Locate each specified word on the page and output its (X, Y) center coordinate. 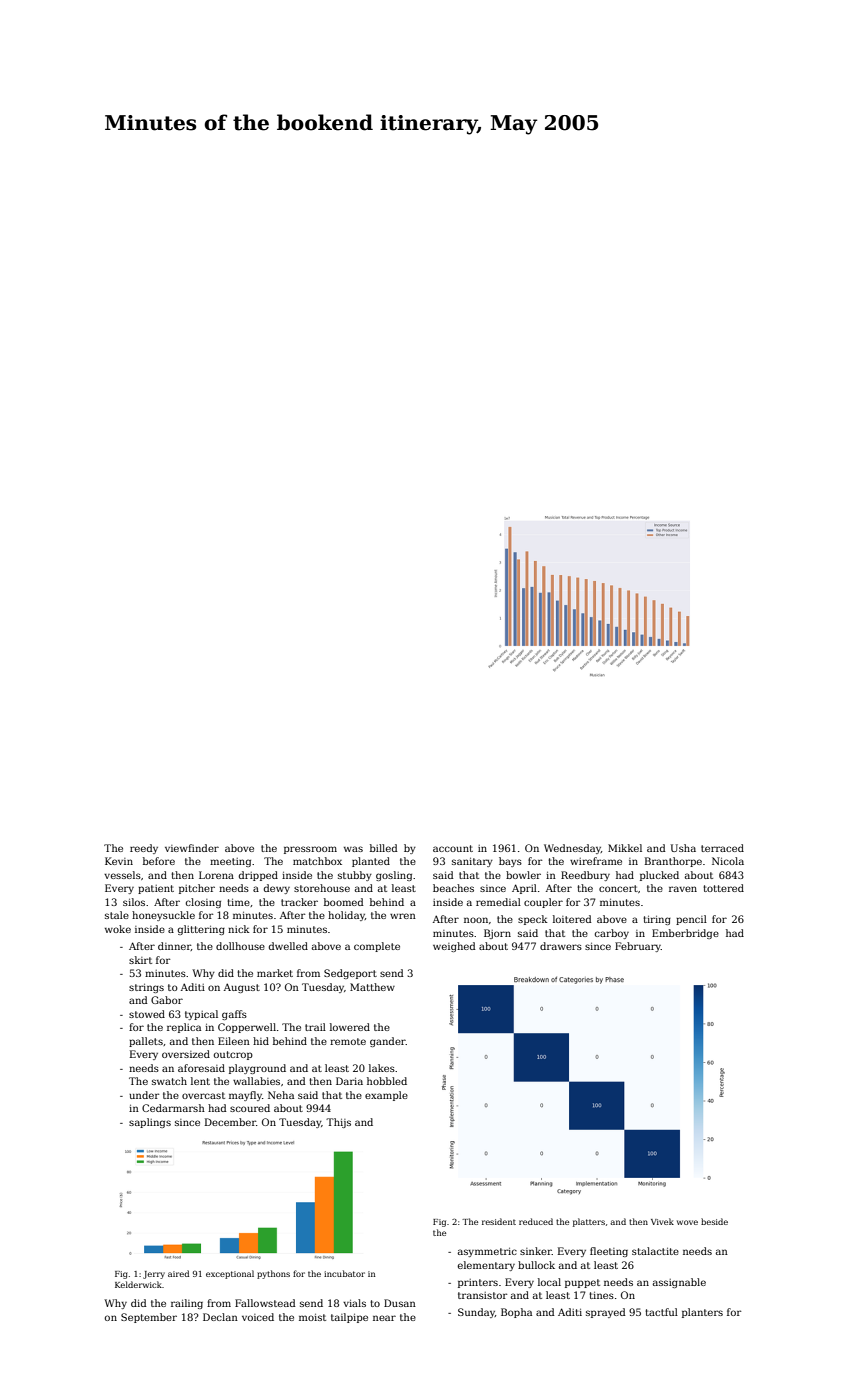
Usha (683, 848)
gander (388, 1042)
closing (203, 903)
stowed (147, 1014)
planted (371, 862)
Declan (220, 1317)
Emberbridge (685, 934)
